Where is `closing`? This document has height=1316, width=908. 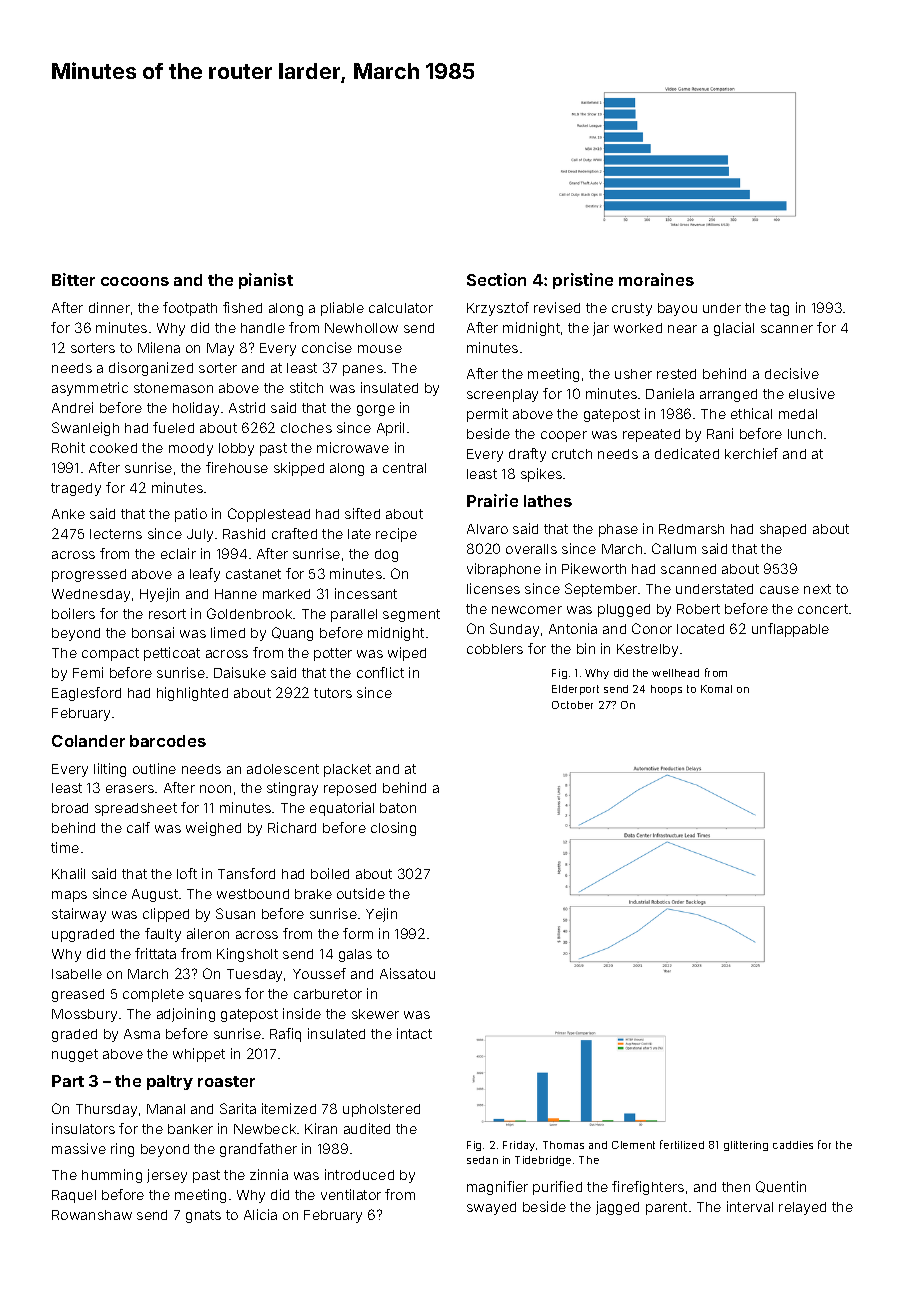 closing is located at coordinates (393, 829).
